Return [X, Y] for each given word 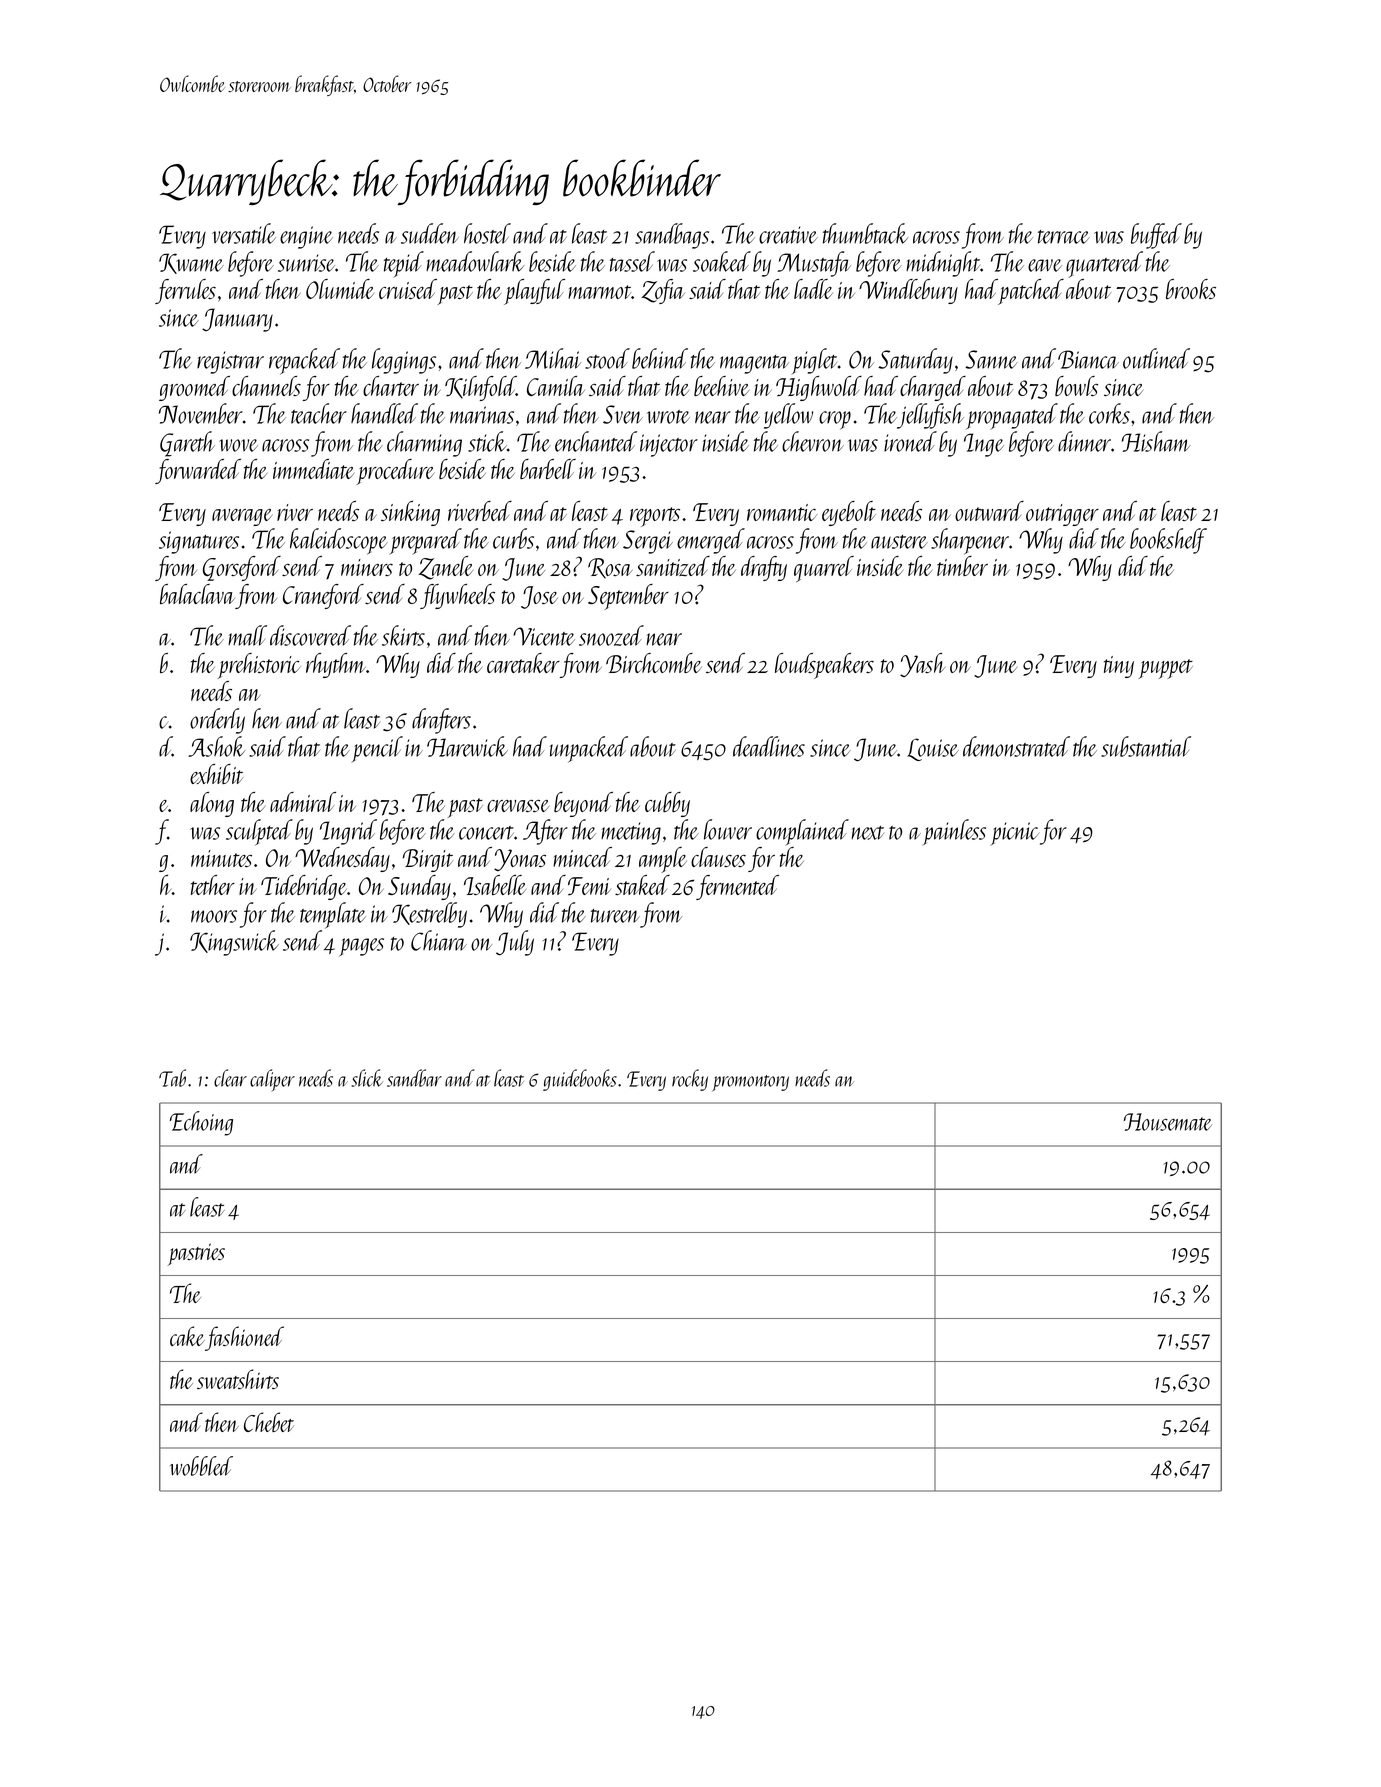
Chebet [269, 1422]
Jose [539, 597]
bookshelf [1168, 541]
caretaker [523, 663]
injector [669, 445]
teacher [319, 413]
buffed [1156, 236]
